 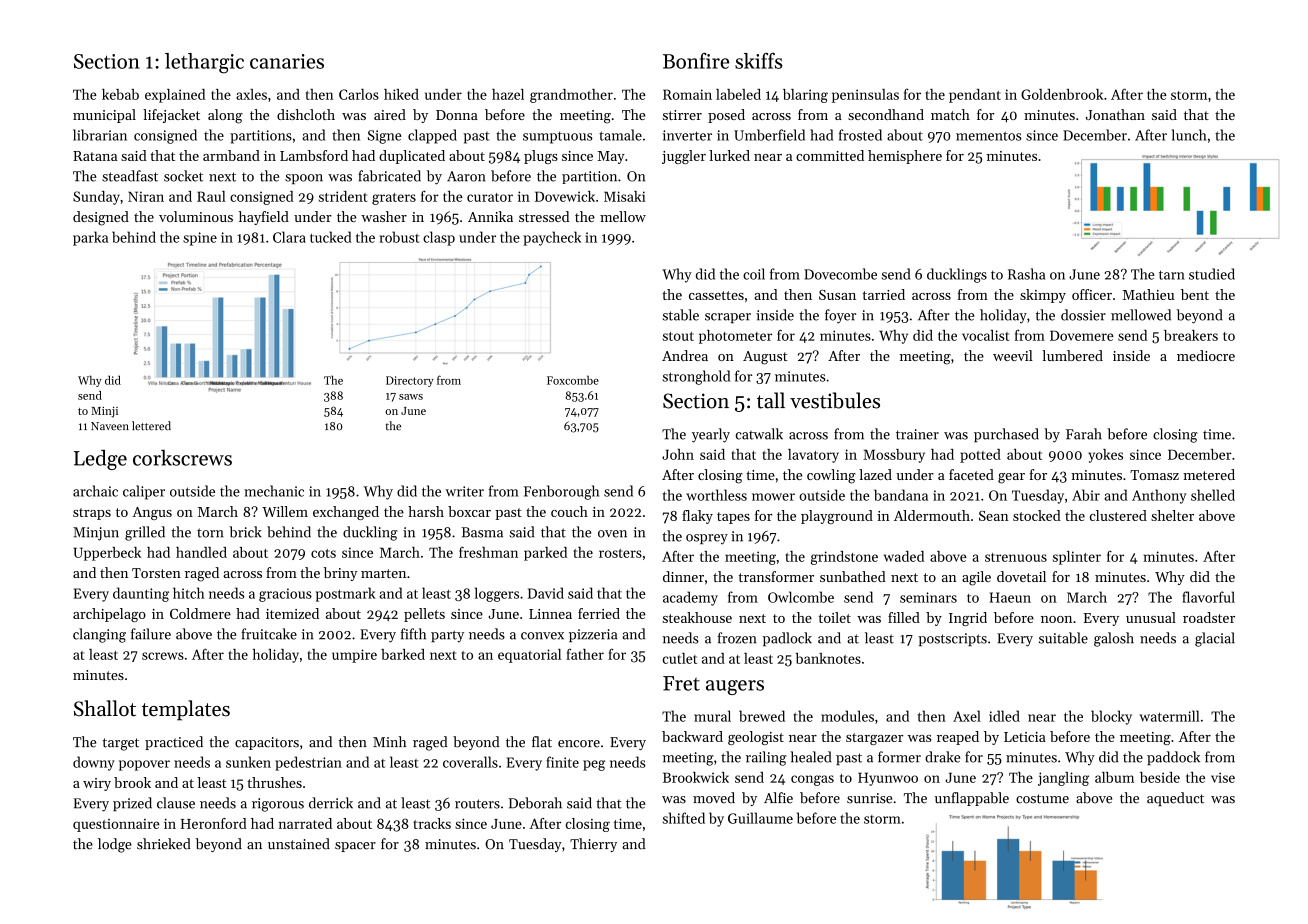 What do you see at coordinates (762, 716) in the screenshot?
I see `brewed` at bounding box center [762, 716].
